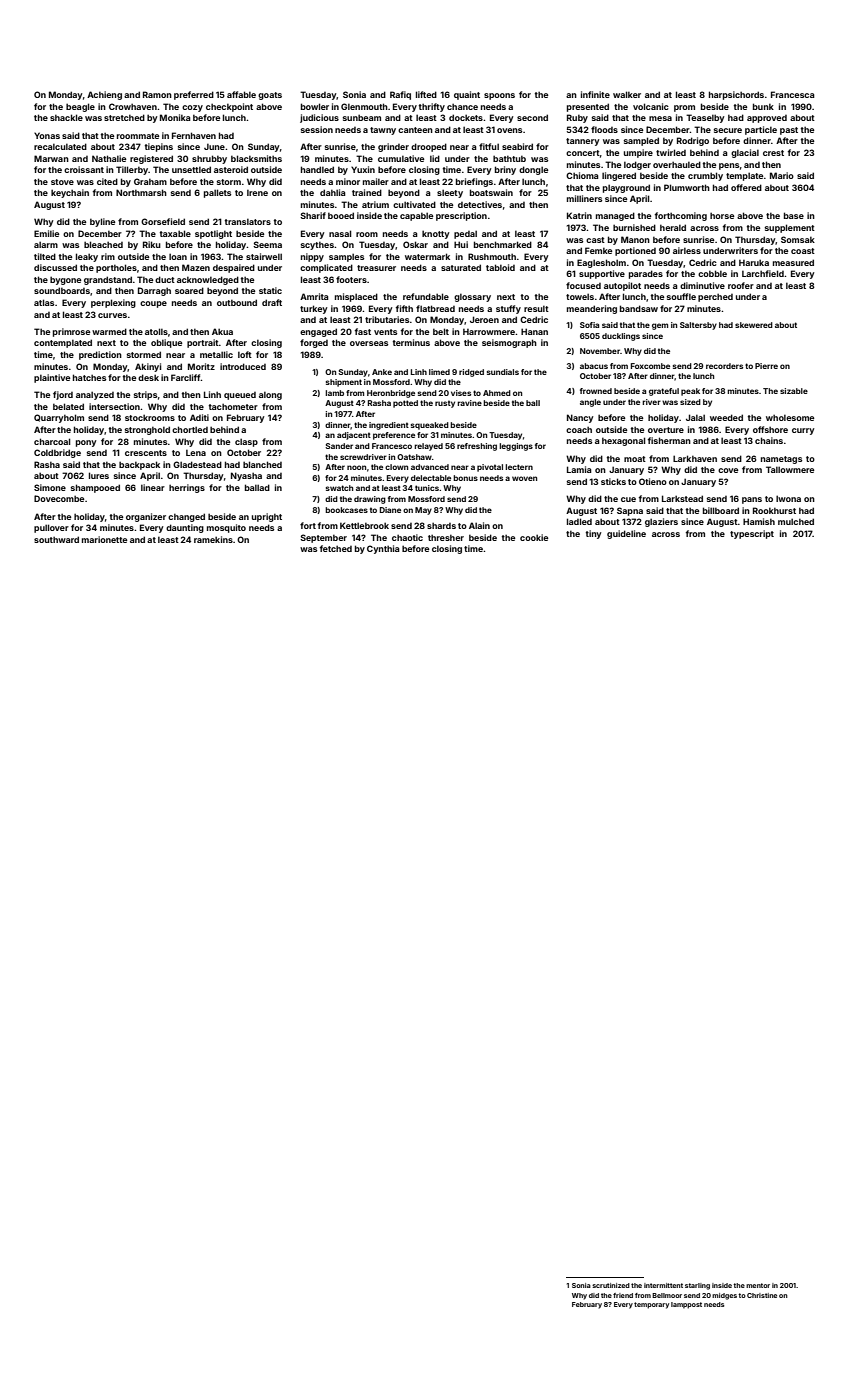 This image has height=1400, width=849. I want to click on Francesca, so click(793, 94).
